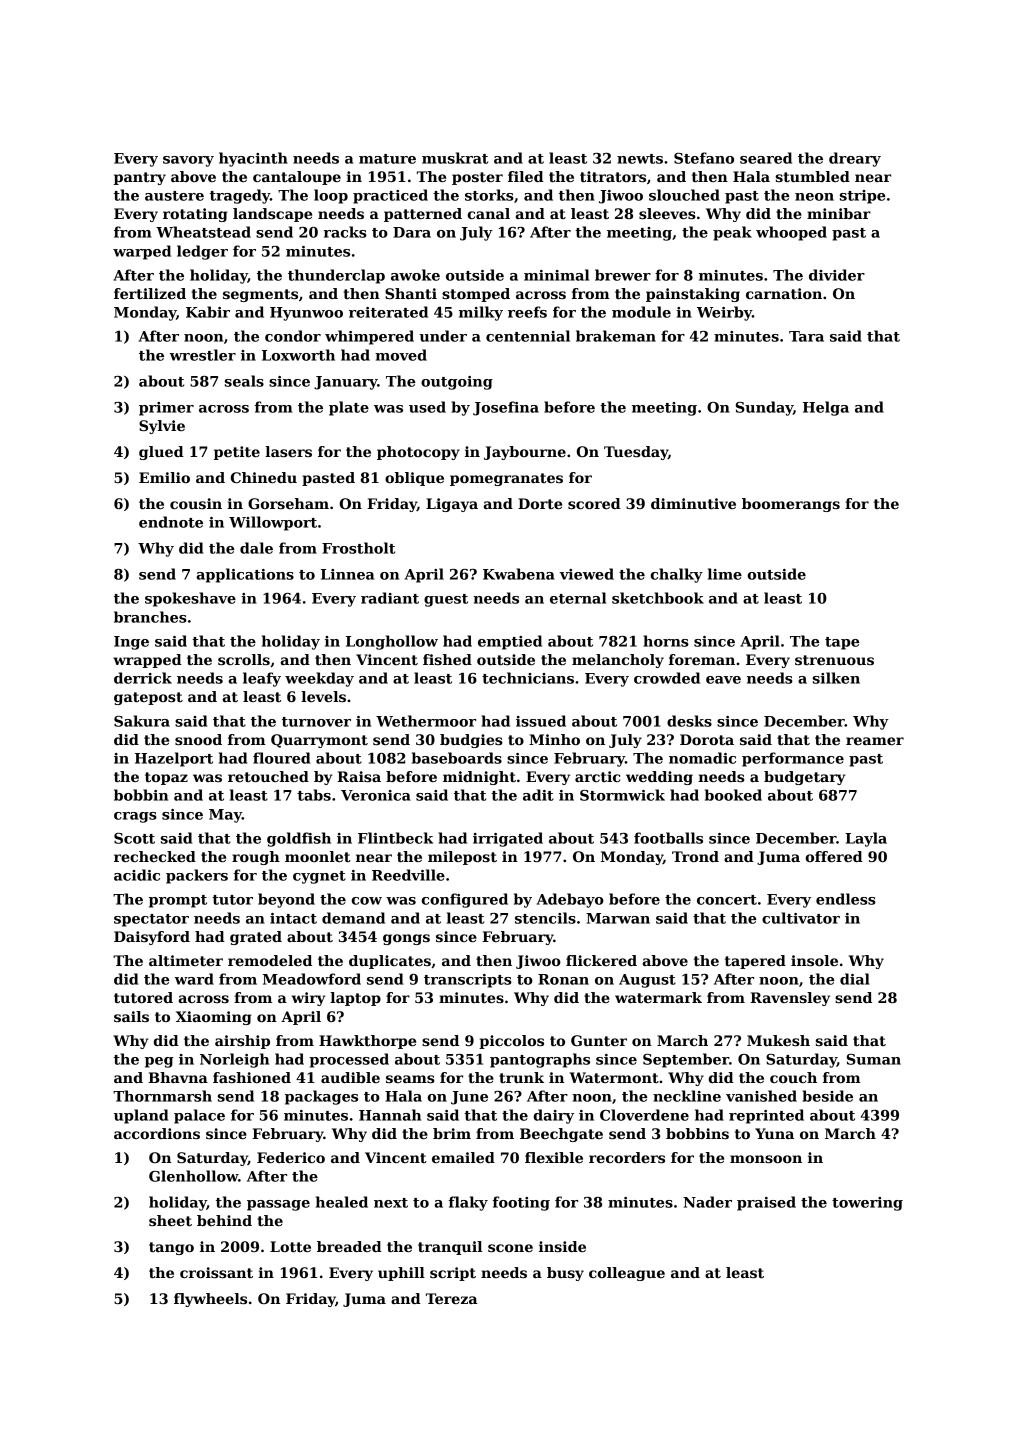  Describe the element at coordinates (471, 741) in the screenshot. I see `budgies` at that location.
